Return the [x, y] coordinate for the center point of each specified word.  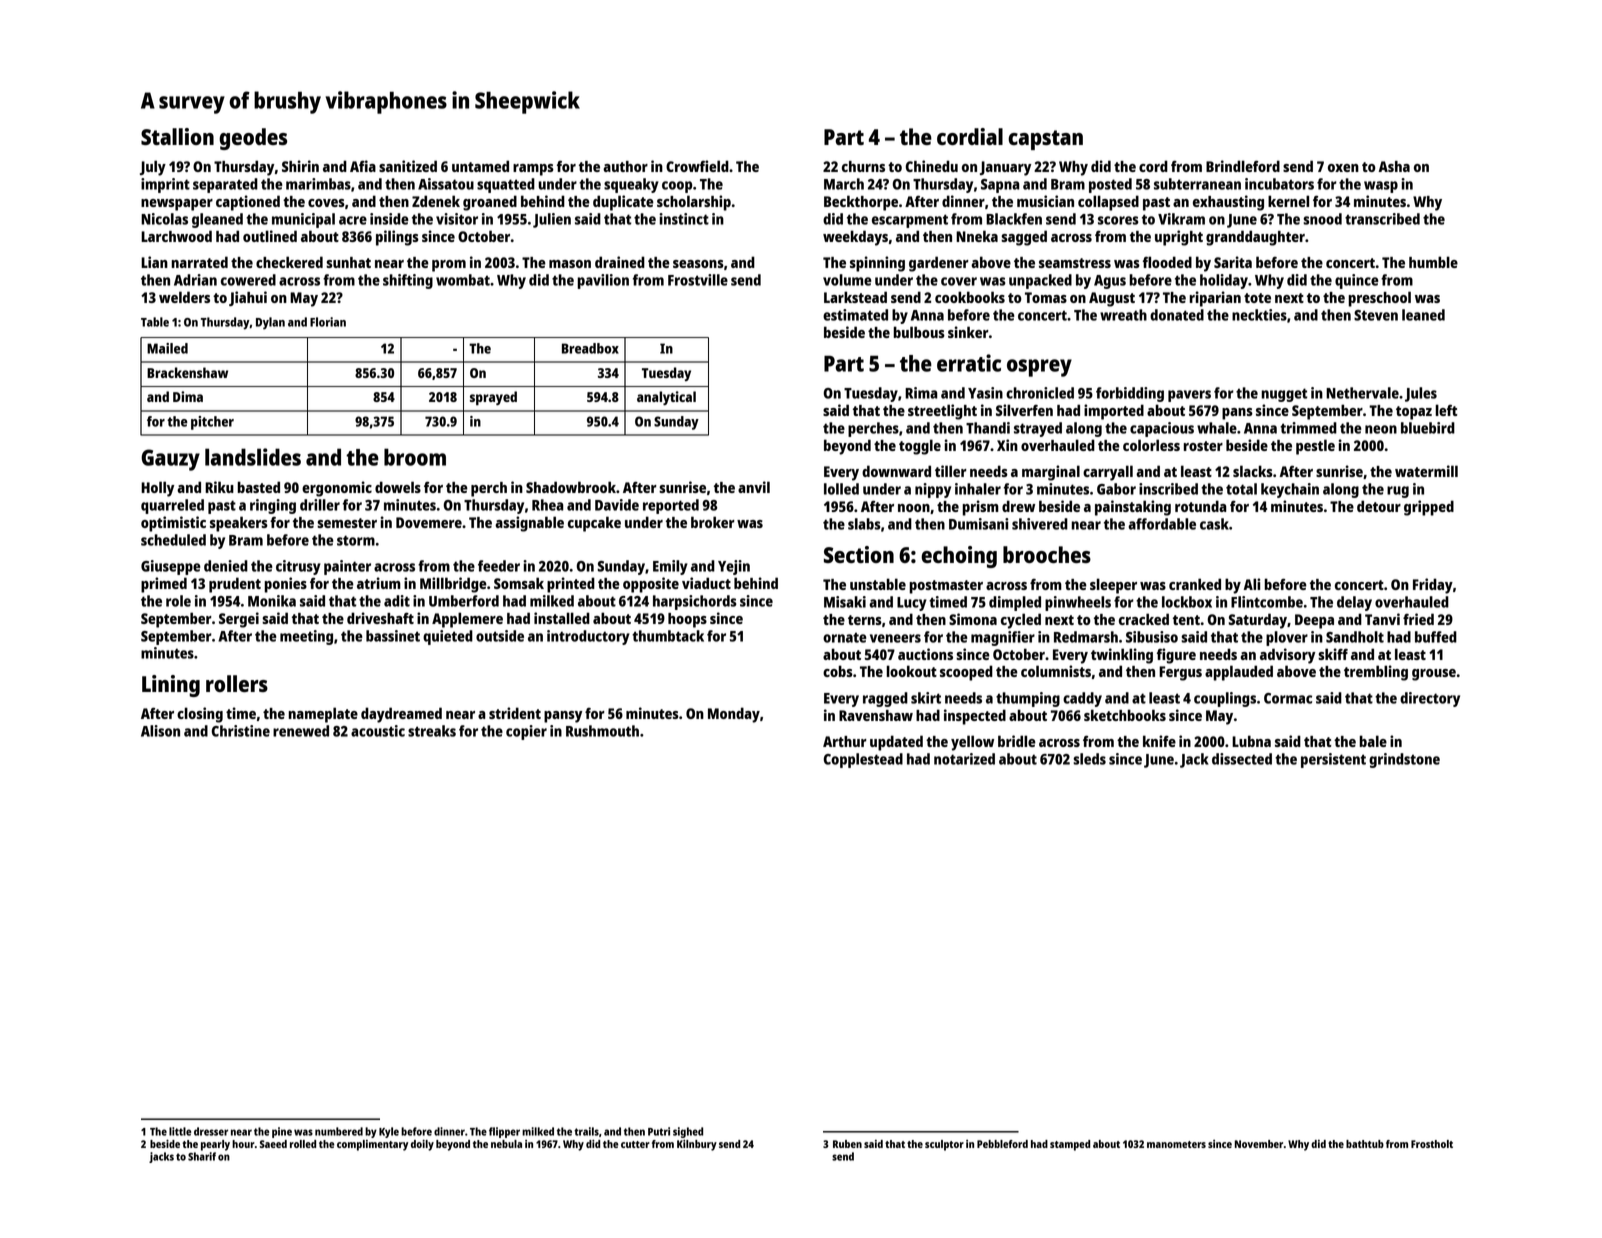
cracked [1144, 619]
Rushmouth [602, 731]
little [180, 1131]
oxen [1343, 168]
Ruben [847, 1144]
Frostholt [1432, 1144]
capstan [1045, 140]
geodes [253, 139]
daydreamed [401, 715]
